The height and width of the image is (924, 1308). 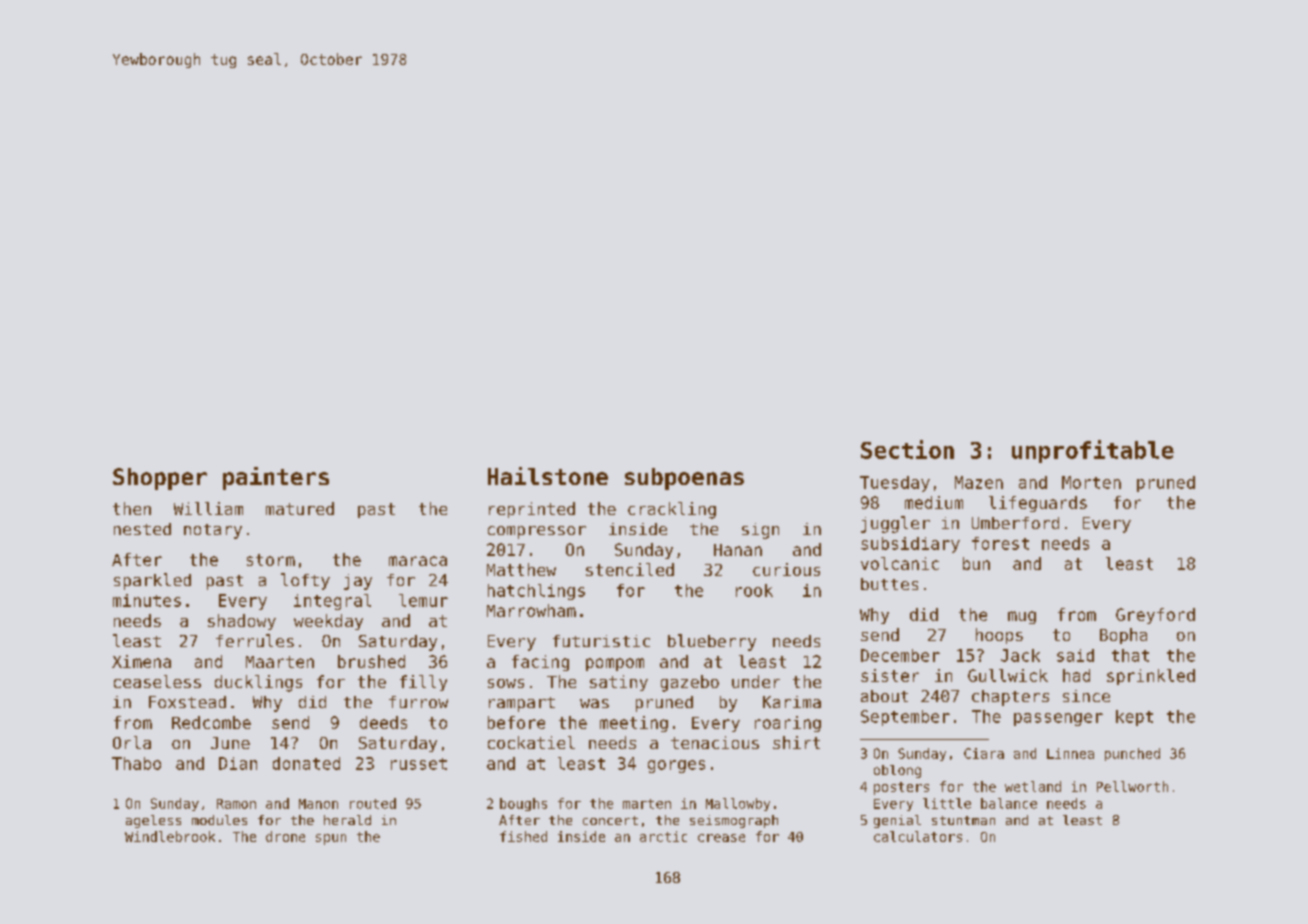 What do you see at coordinates (1123, 636) in the image?
I see `Bopha` at bounding box center [1123, 636].
